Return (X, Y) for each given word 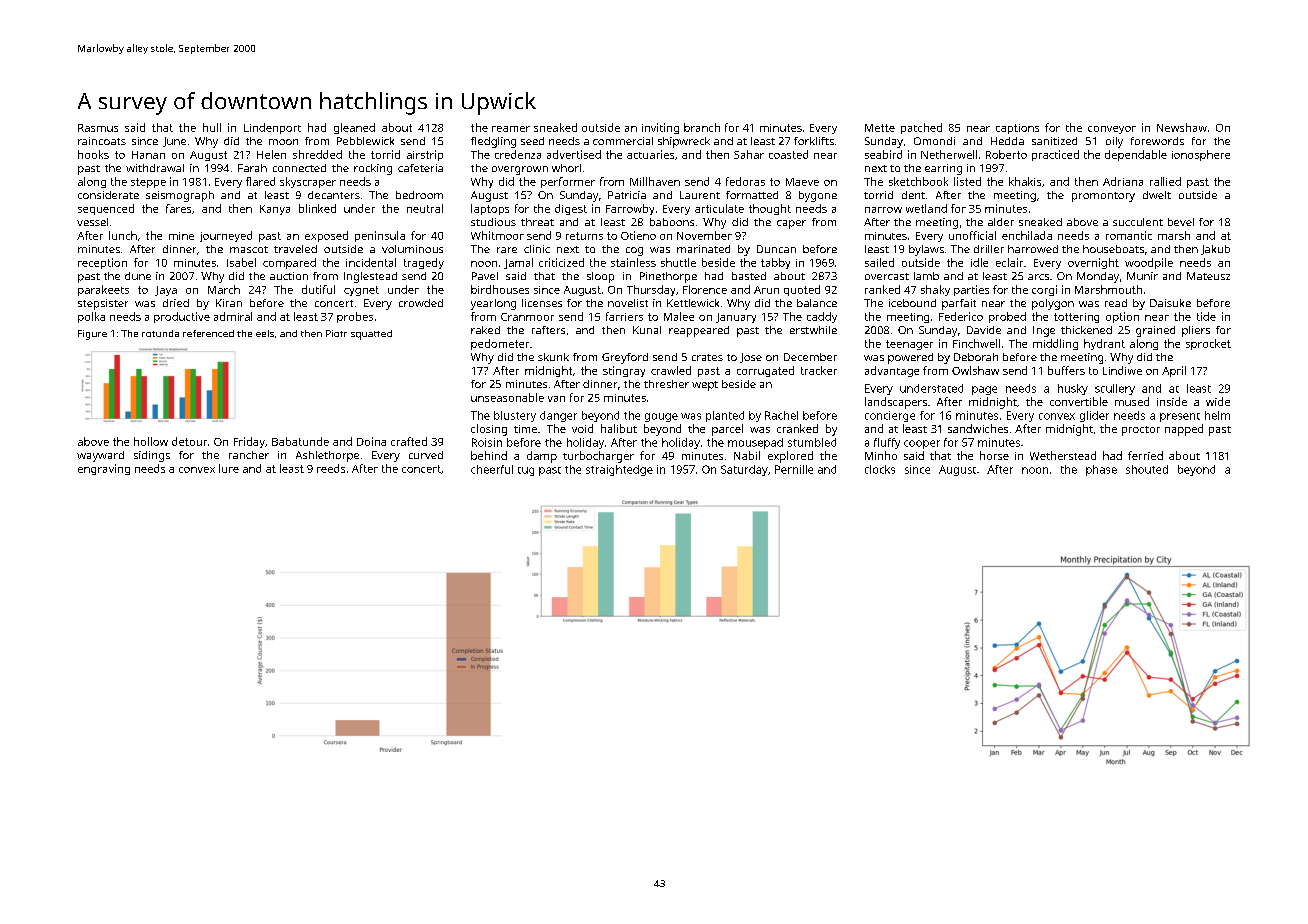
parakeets (103, 290)
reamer (511, 129)
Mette (880, 128)
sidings (152, 456)
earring (943, 169)
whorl (566, 168)
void (582, 428)
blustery (515, 416)
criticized (561, 262)
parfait (959, 304)
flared (260, 181)
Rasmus (98, 128)
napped (1184, 430)
